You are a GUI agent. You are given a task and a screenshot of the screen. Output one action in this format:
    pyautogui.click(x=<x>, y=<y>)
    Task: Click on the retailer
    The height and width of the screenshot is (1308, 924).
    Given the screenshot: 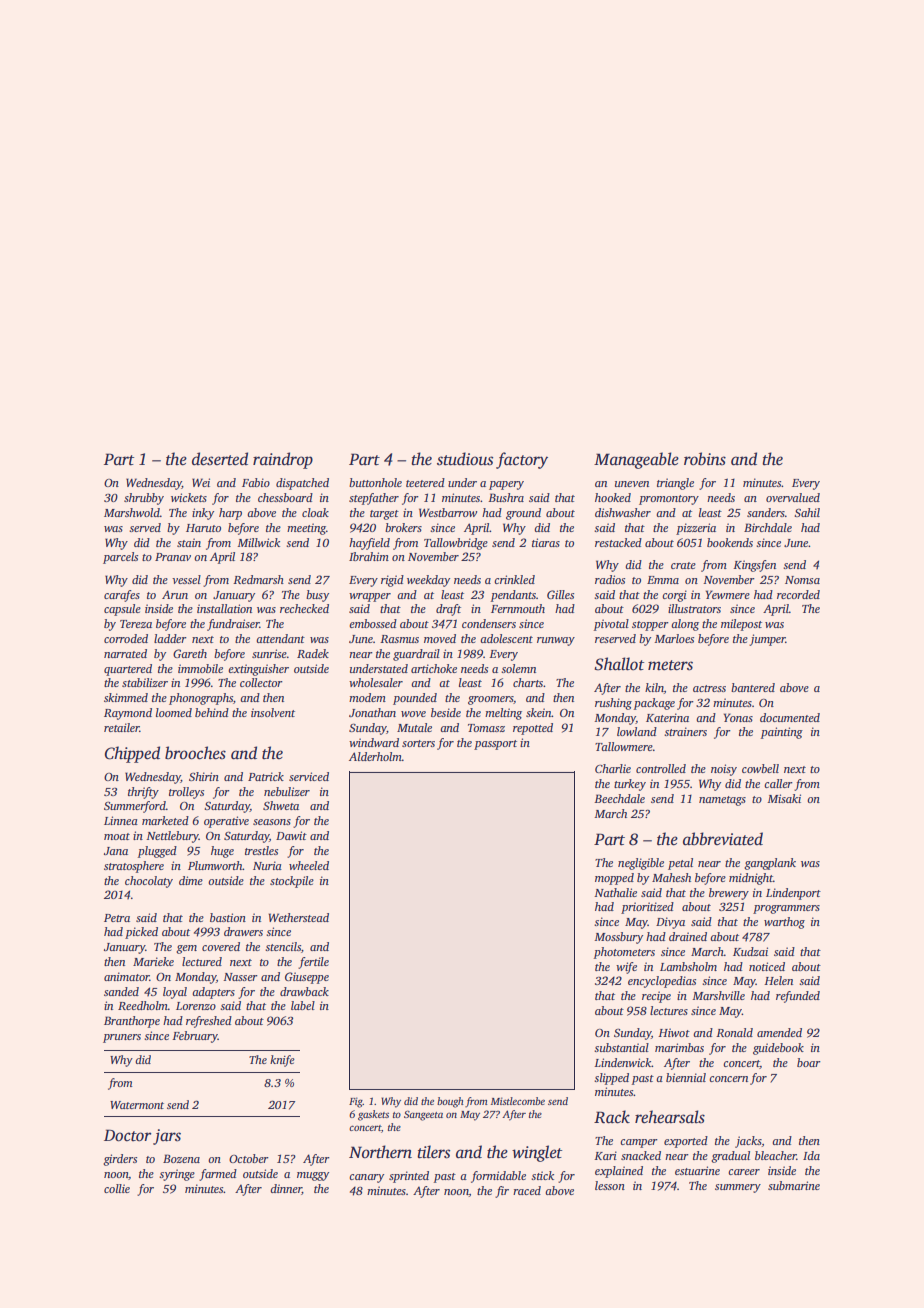 What is the action you would take?
    pyautogui.click(x=122, y=727)
